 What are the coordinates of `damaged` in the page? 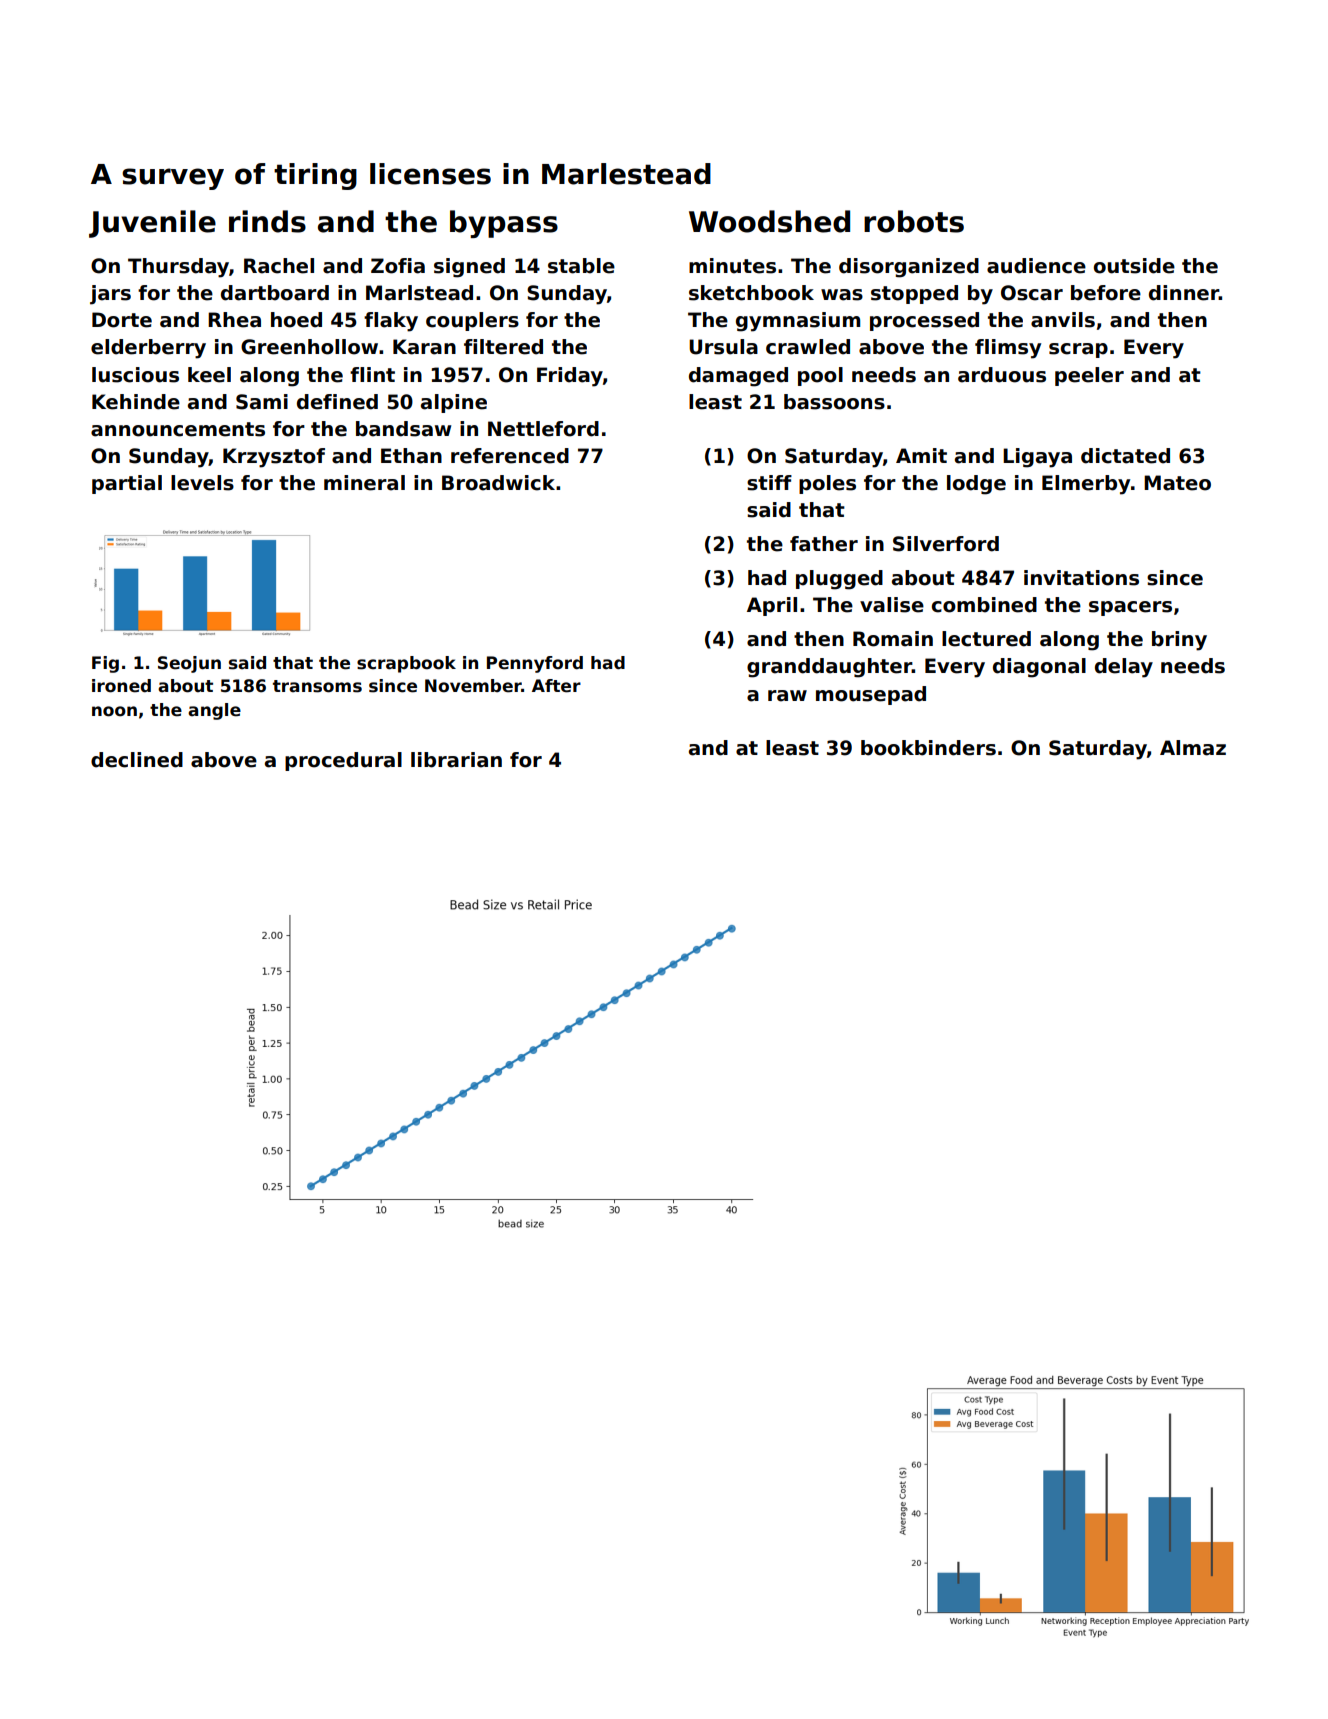 It's located at (738, 377).
